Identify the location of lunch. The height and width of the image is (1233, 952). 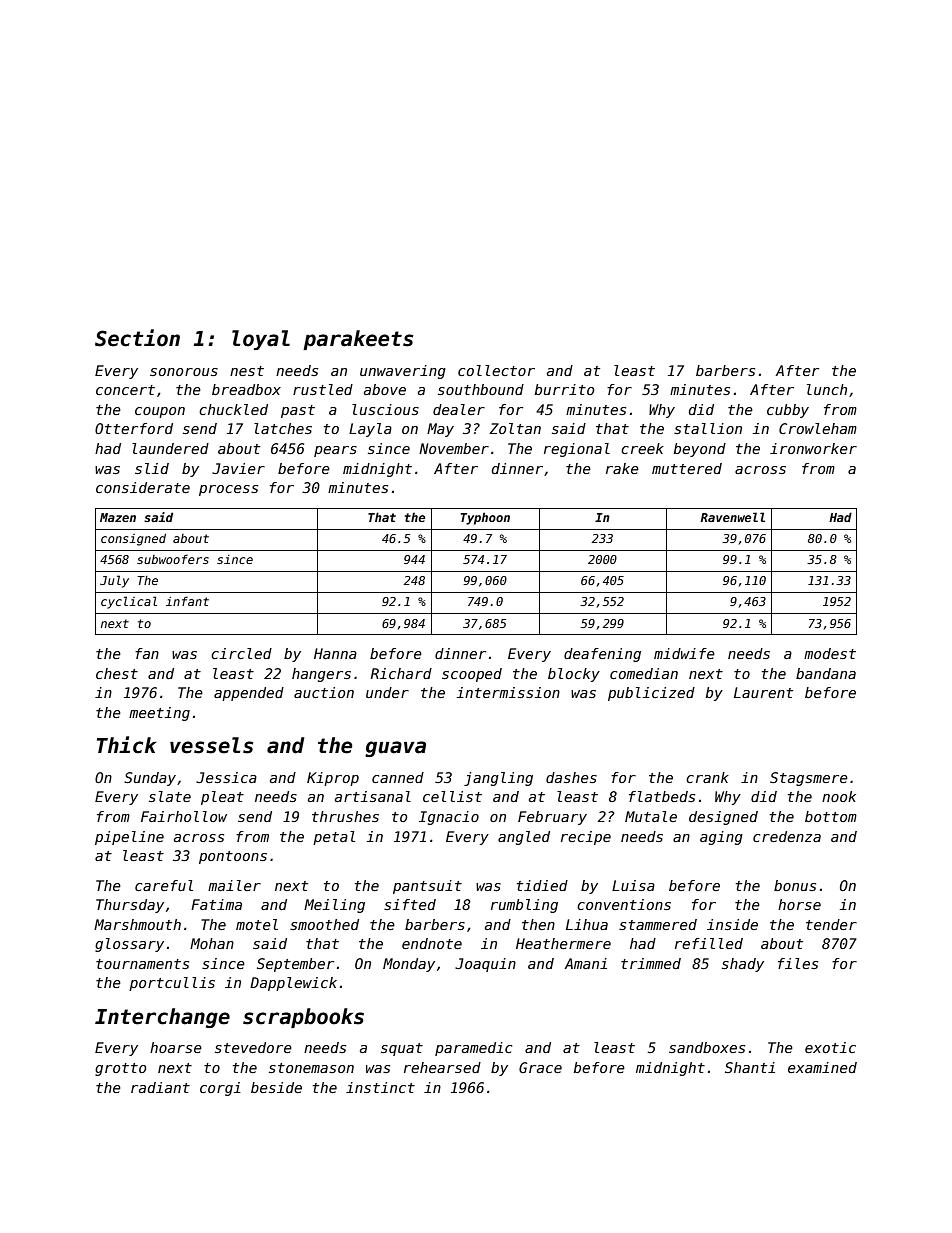
(827, 389).
